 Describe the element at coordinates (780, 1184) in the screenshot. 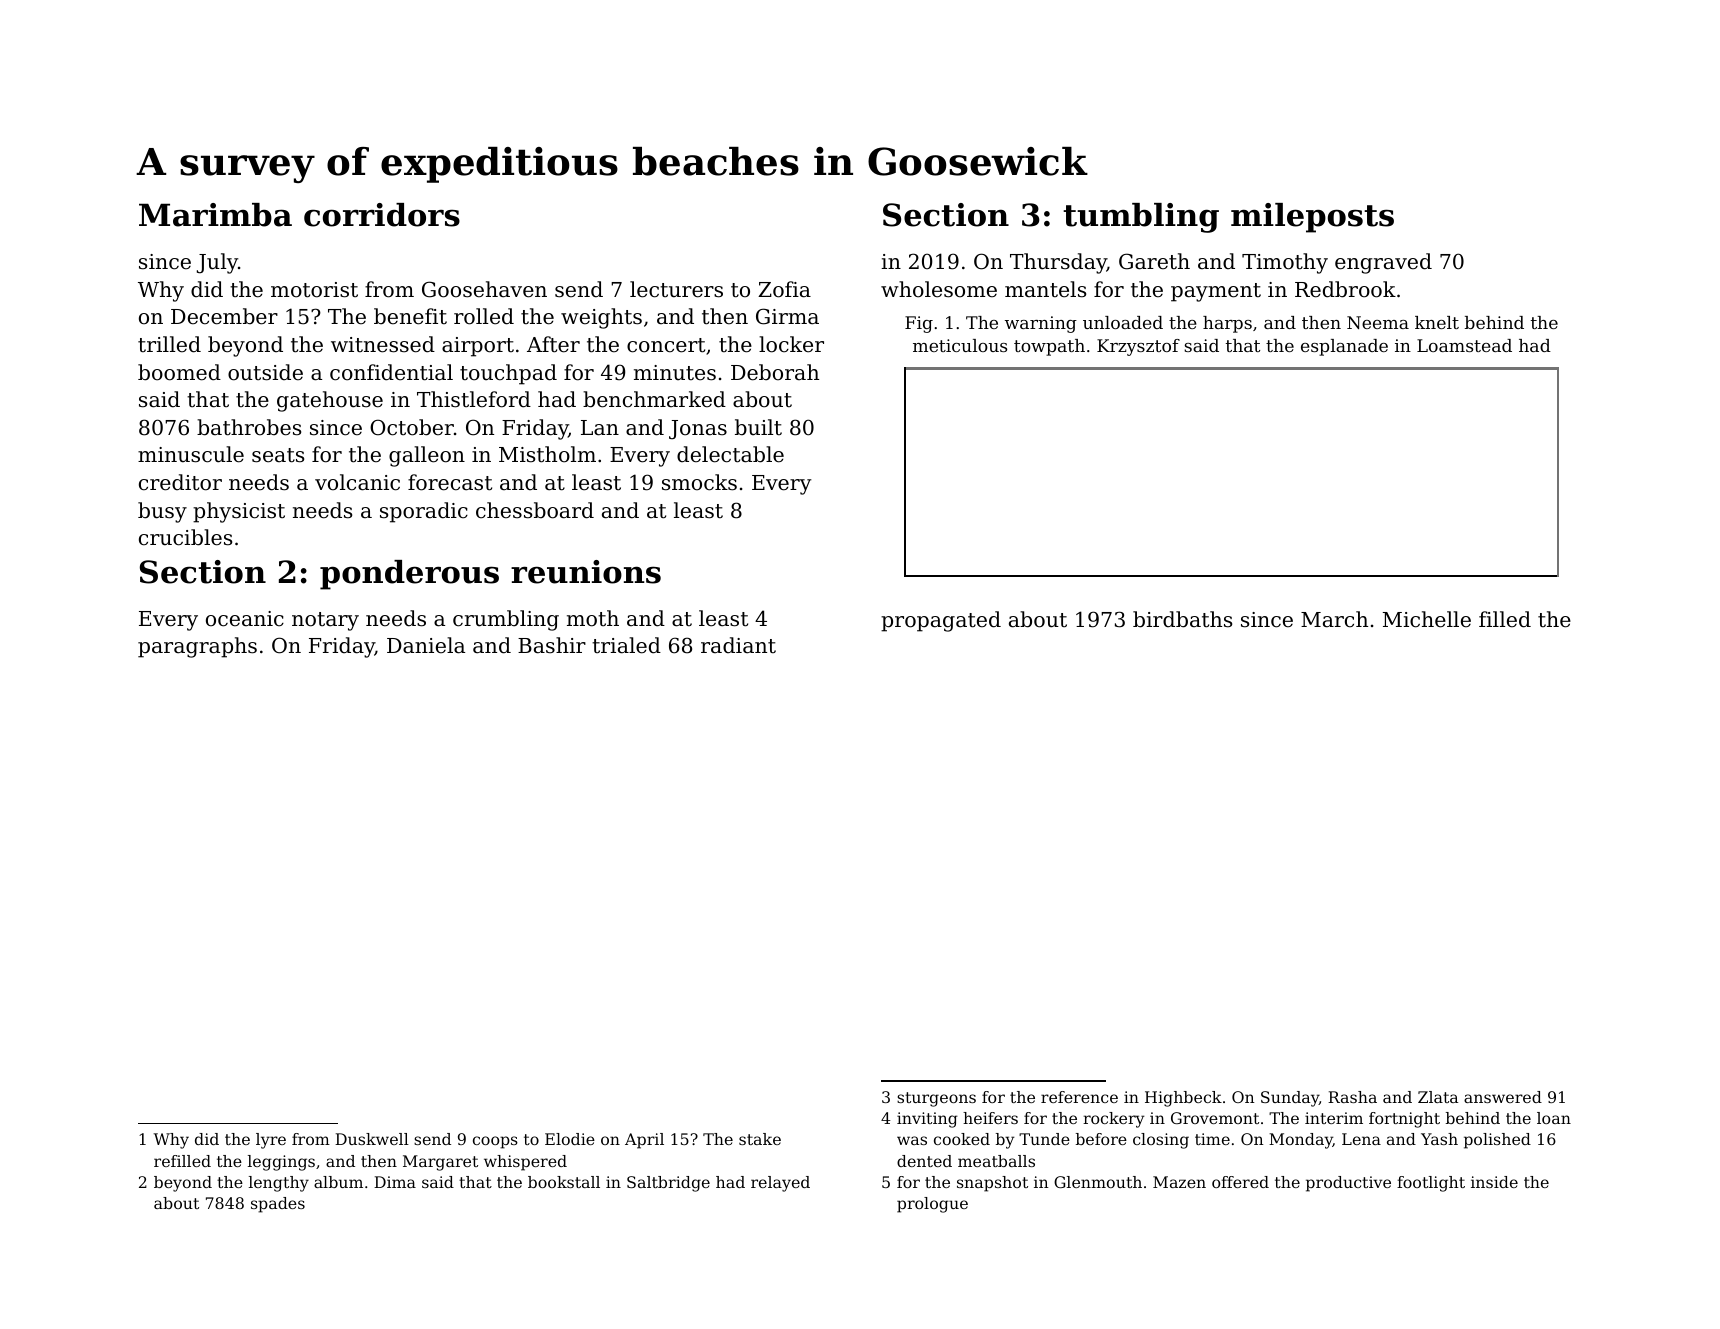

I see `relayed` at that location.
